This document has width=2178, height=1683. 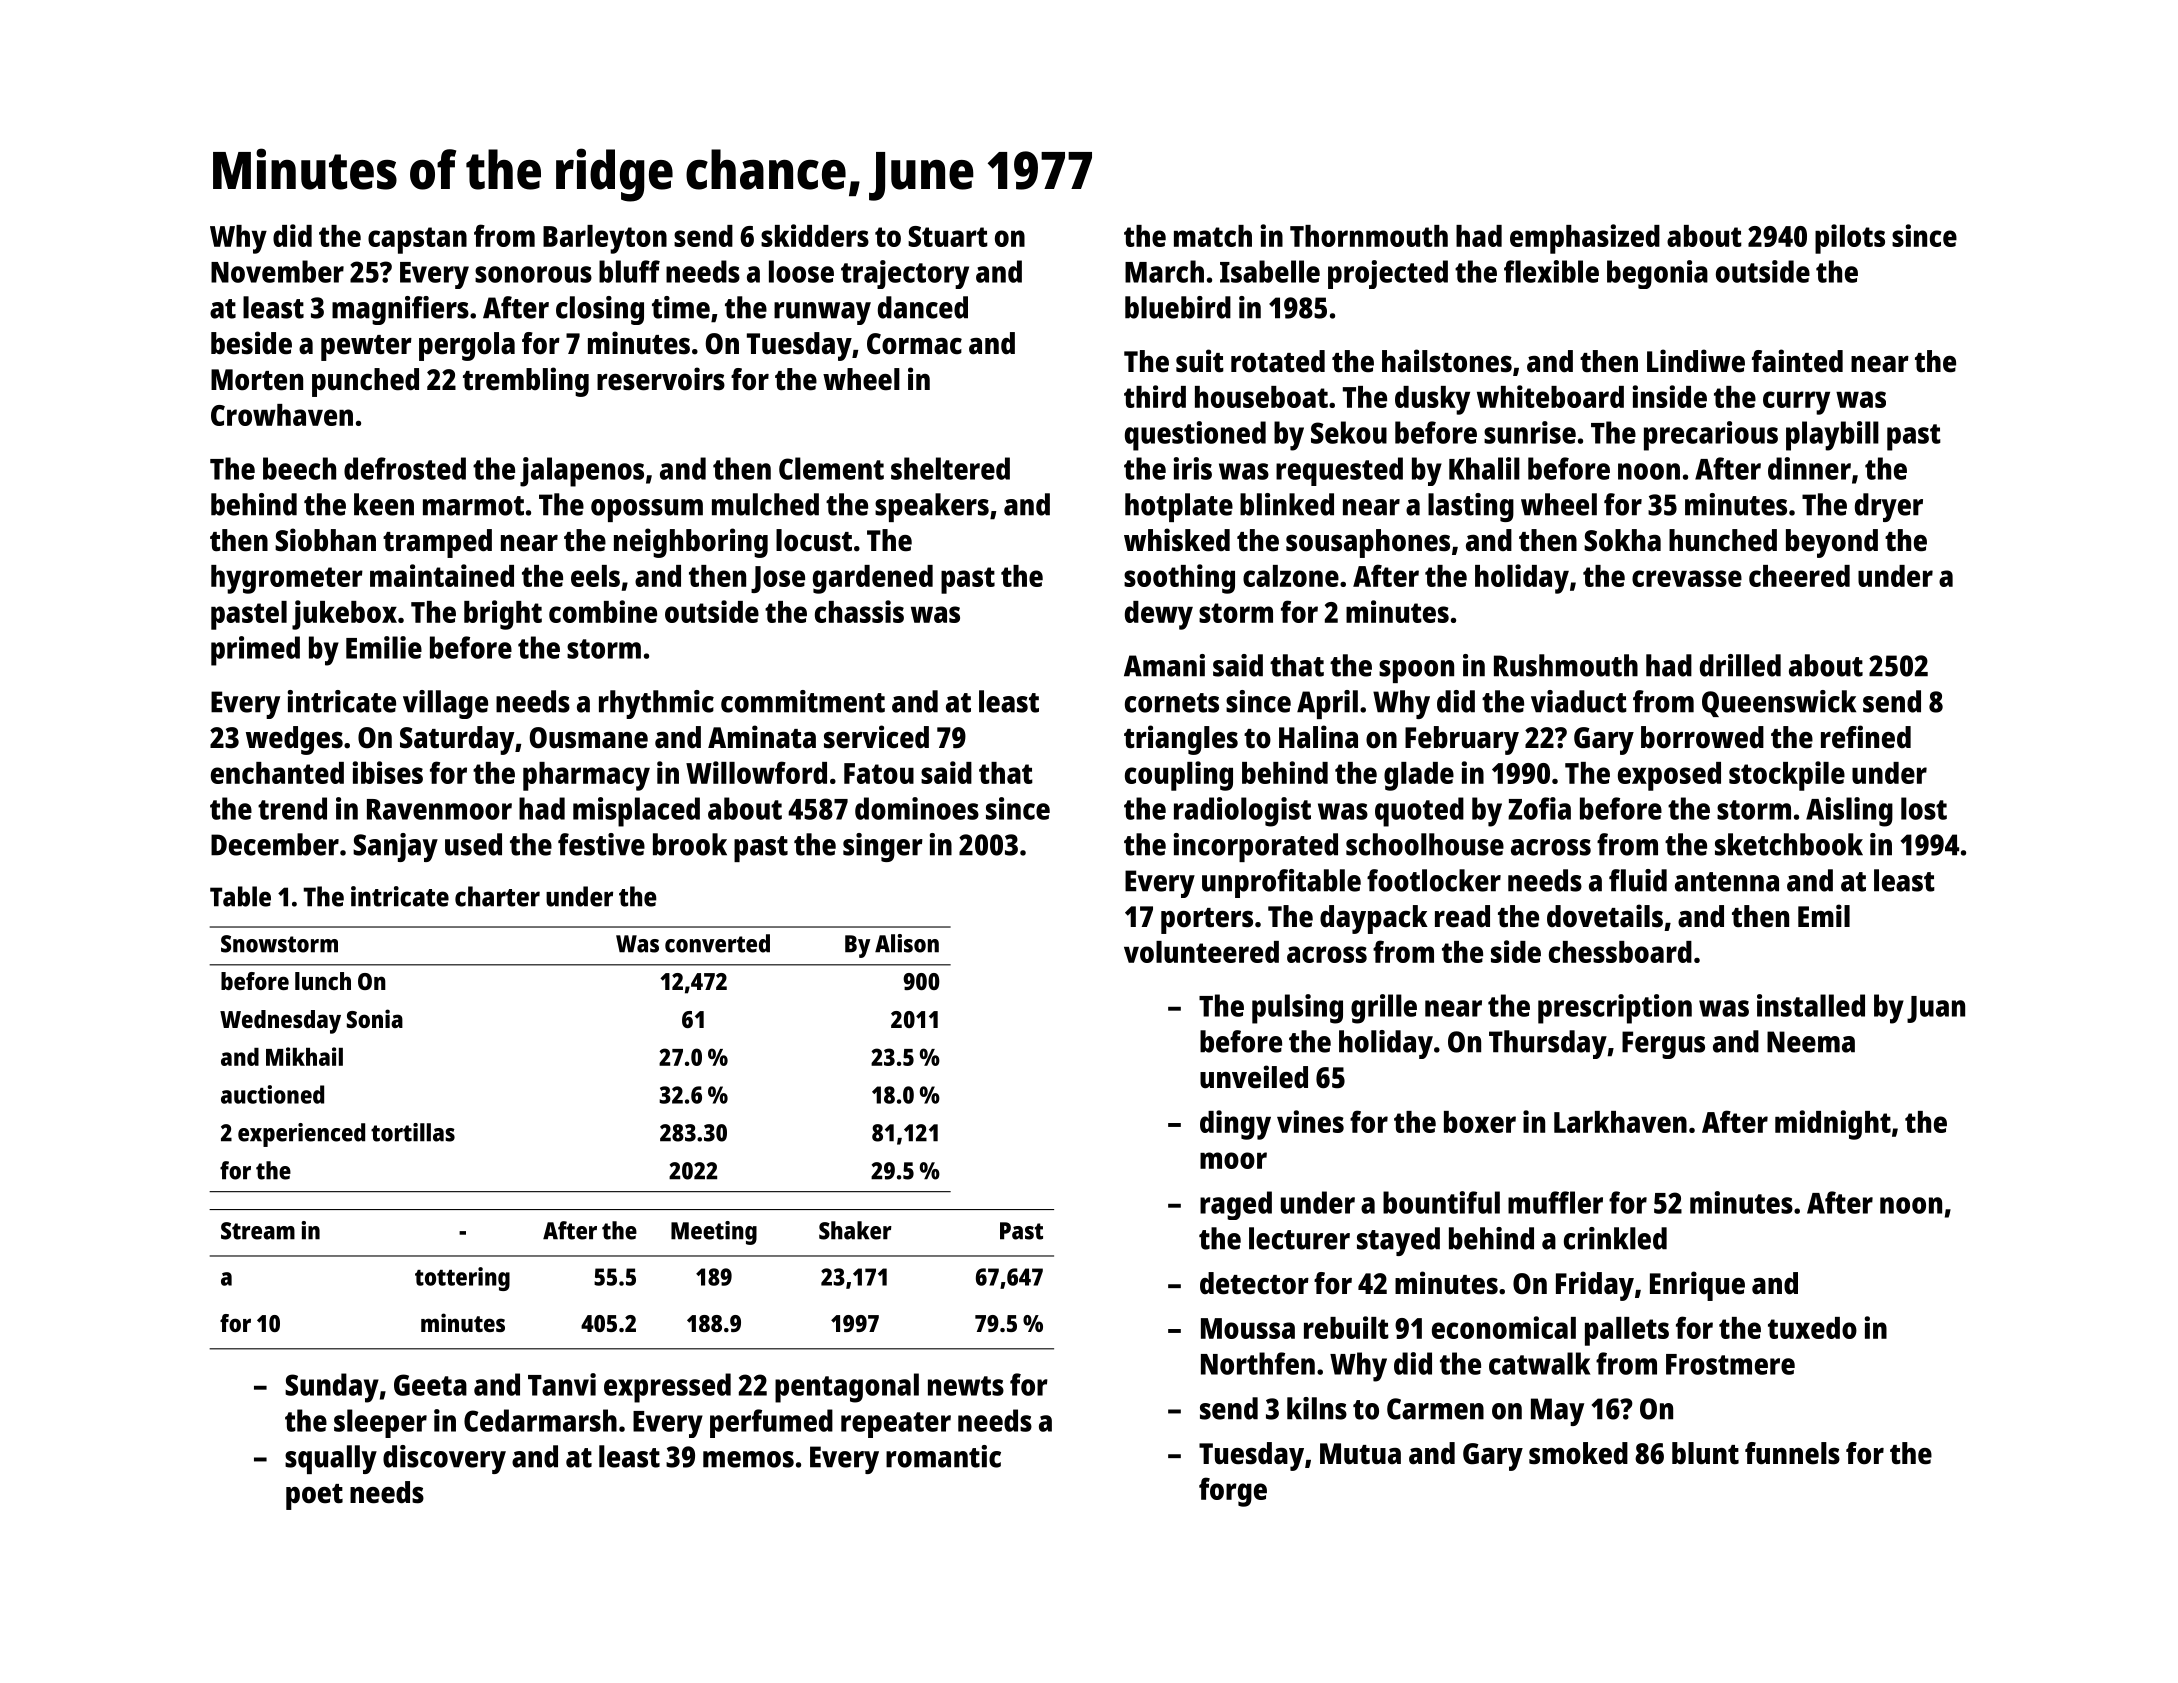 What do you see at coordinates (948, 236) in the document?
I see `Stuart` at bounding box center [948, 236].
